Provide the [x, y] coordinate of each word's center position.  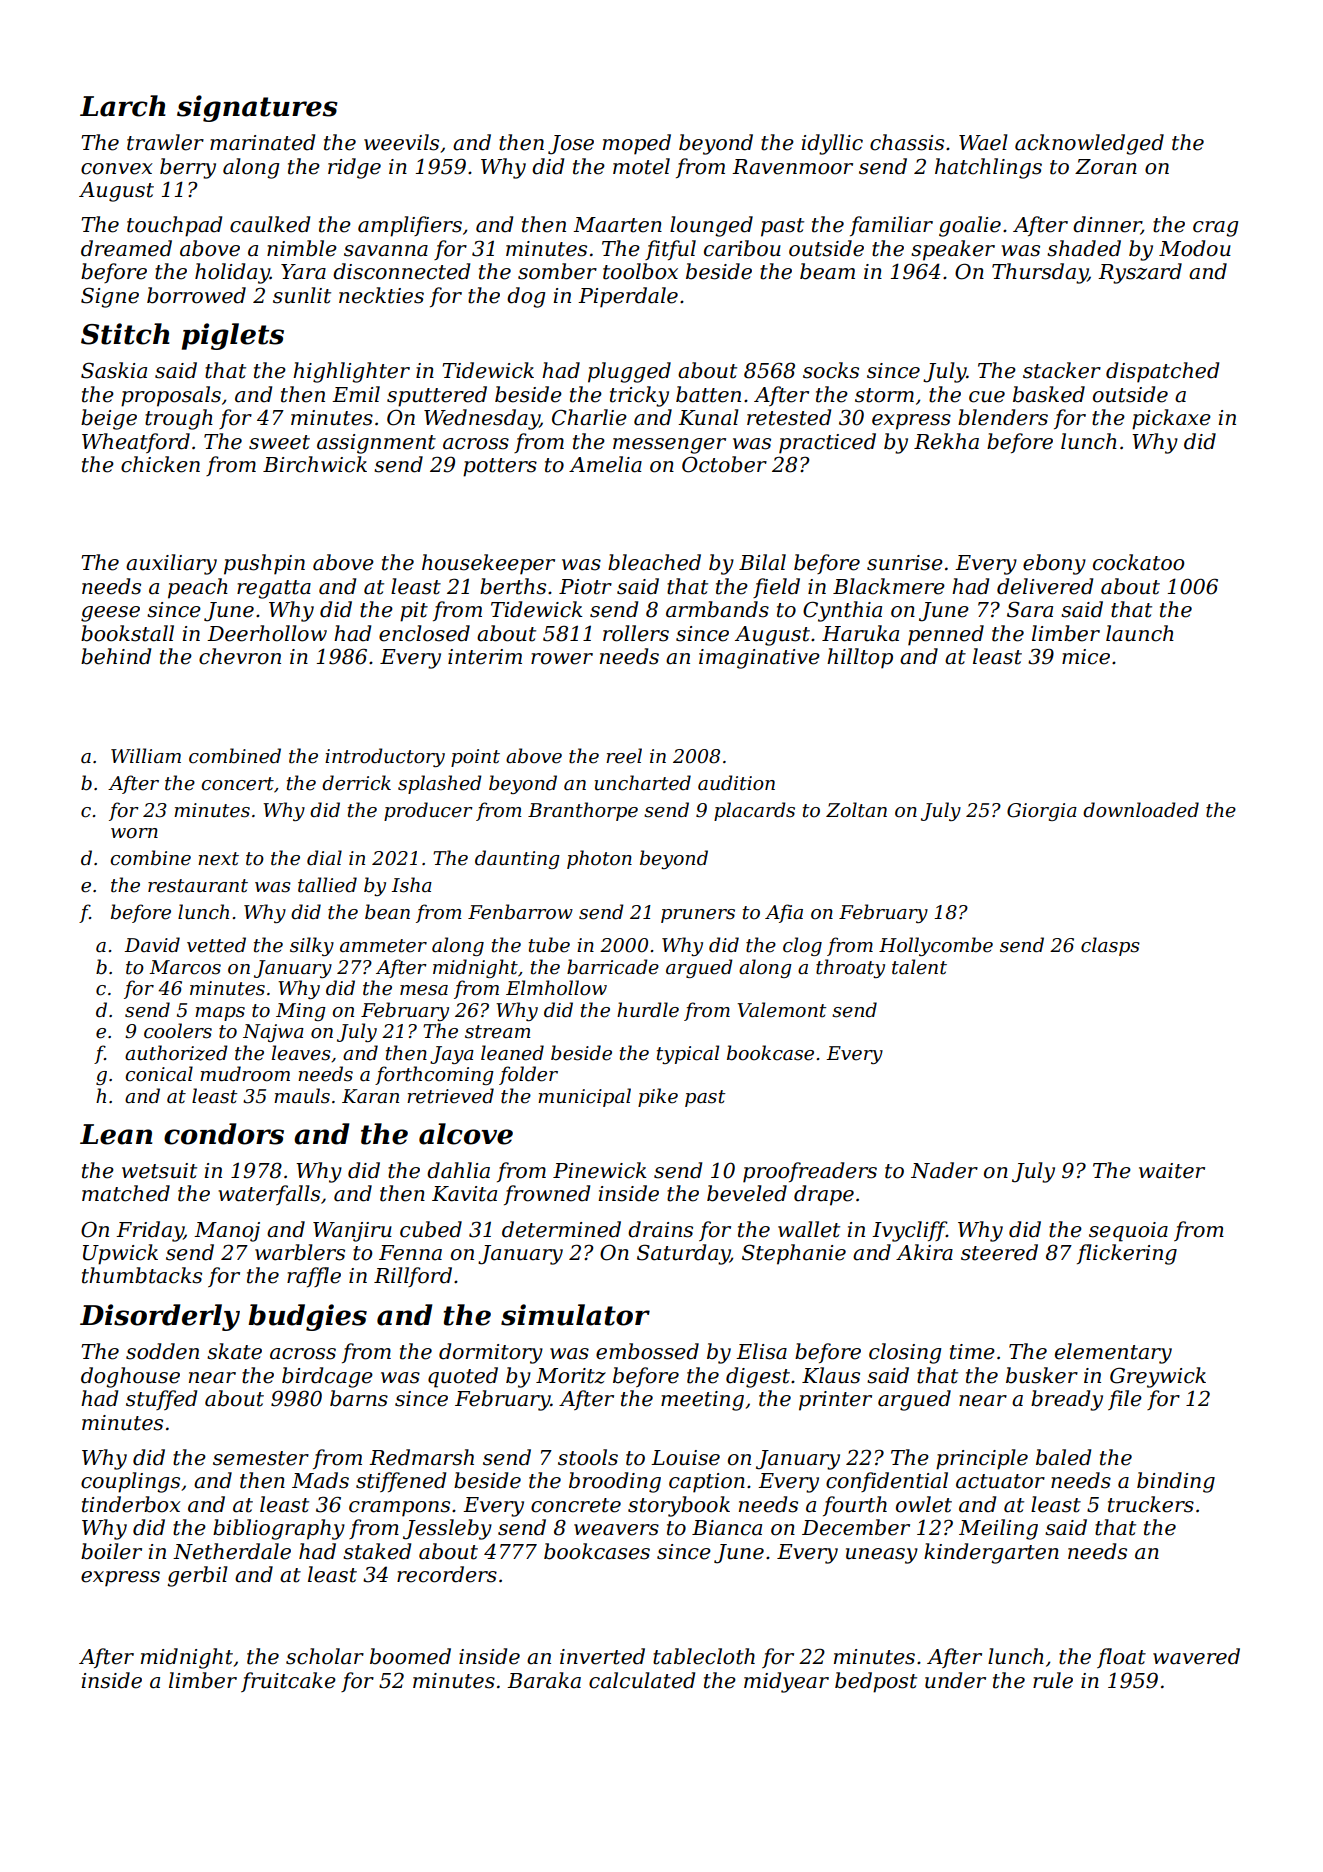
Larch [123, 106]
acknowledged [1089, 144]
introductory [385, 757]
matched [126, 1193]
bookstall [127, 633]
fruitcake [288, 1682]
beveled [747, 1193]
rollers [636, 633]
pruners [698, 916]
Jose [571, 145]
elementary [1113, 1353]
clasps [1110, 946]
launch [1140, 633]
